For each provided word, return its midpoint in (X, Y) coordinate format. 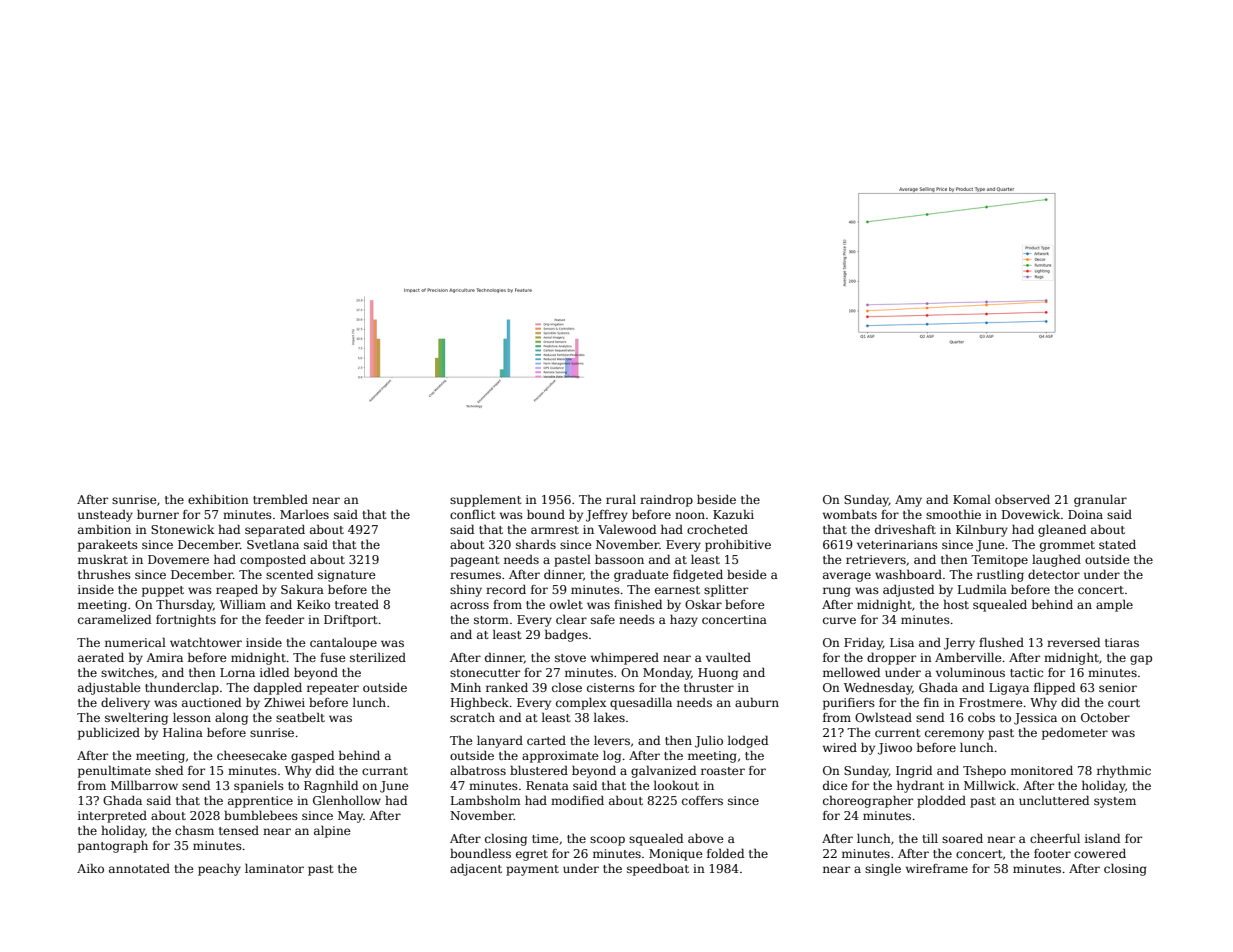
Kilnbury (982, 530)
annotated (139, 868)
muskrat (103, 559)
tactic (1026, 672)
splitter (726, 590)
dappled (278, 688)
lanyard (500, 741)
